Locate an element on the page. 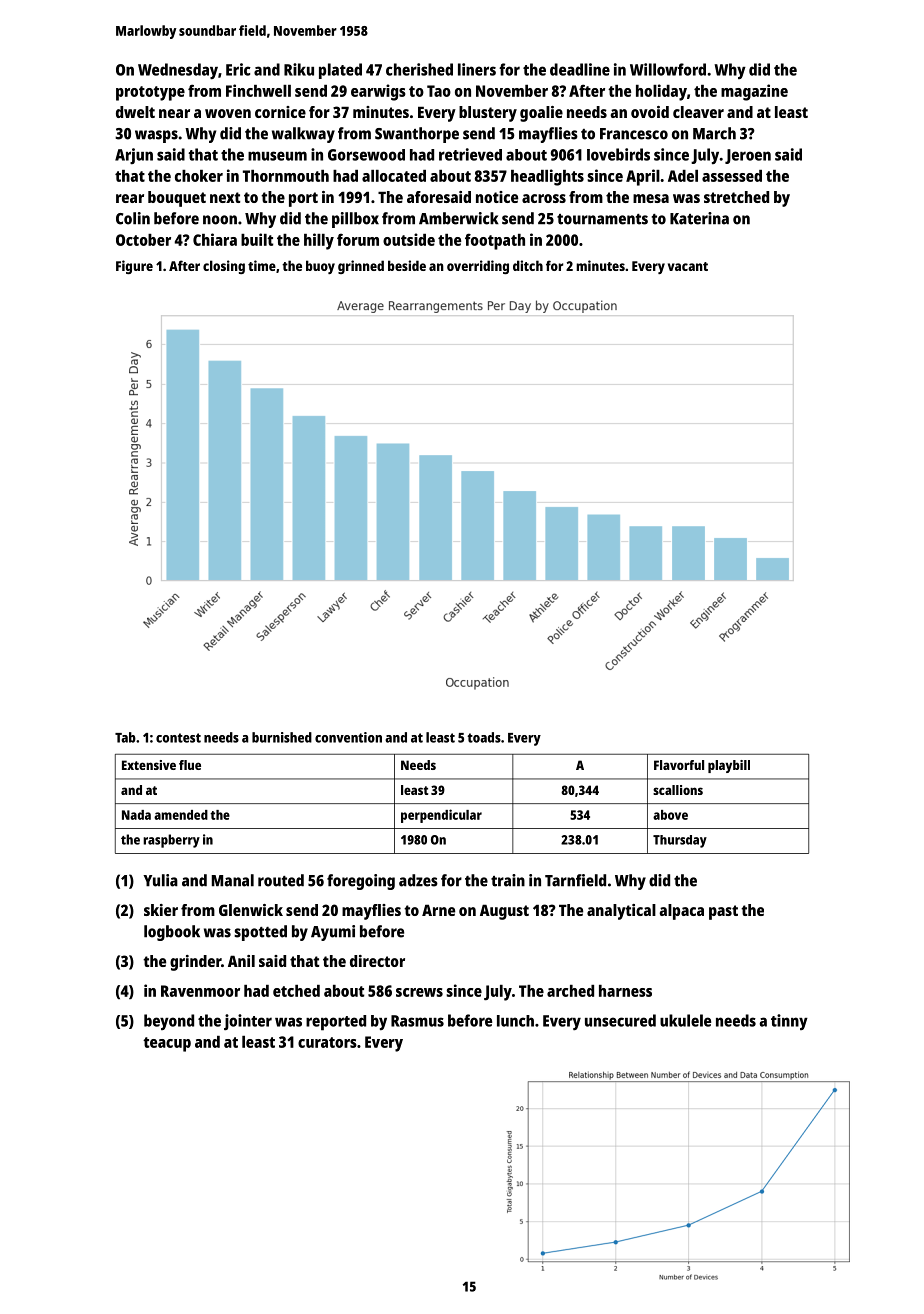  tinny is located at coordinates (789, 1022).
